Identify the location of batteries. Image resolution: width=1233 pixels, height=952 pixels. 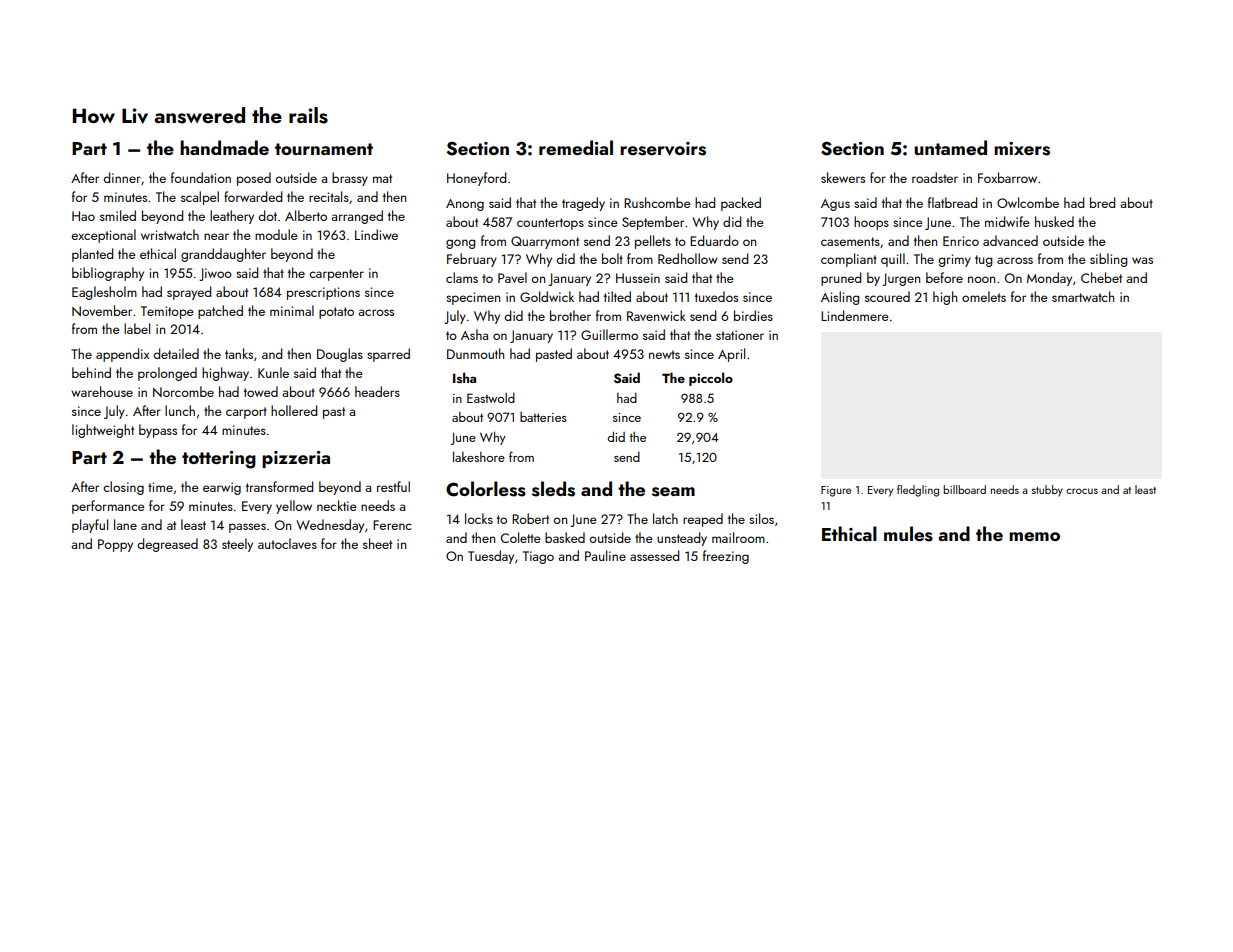
(543, 417).
